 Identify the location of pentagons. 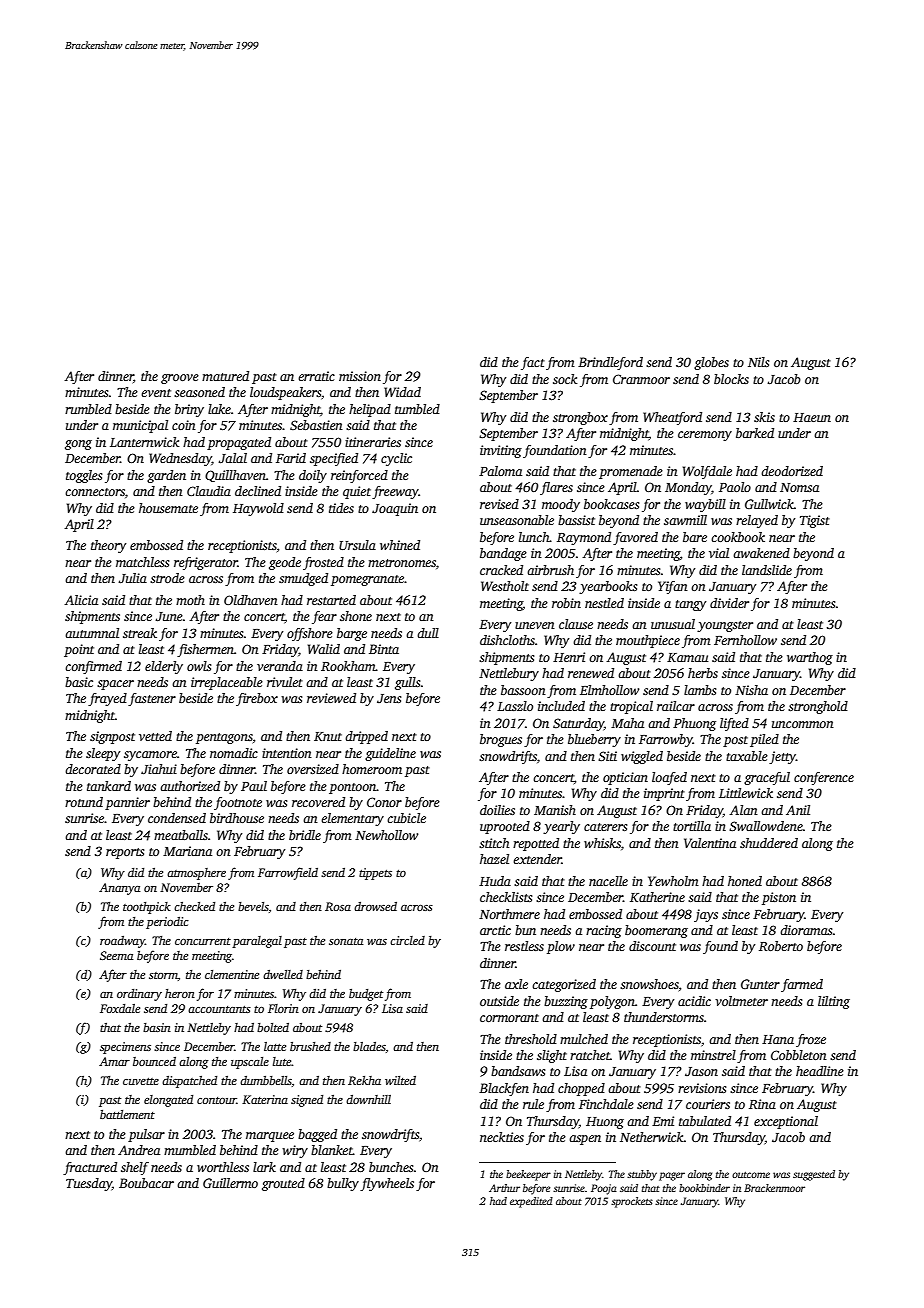
(224, 738).
